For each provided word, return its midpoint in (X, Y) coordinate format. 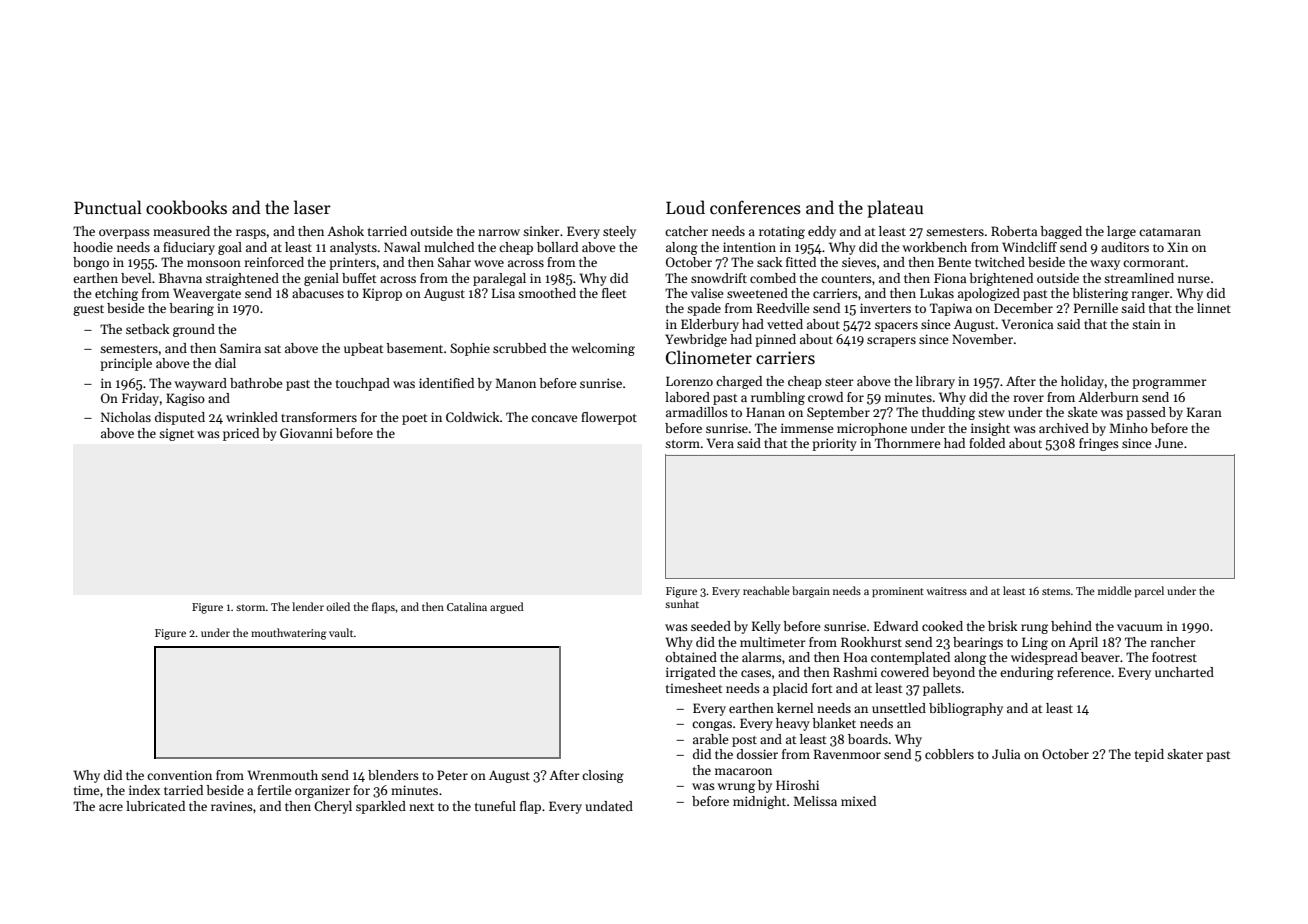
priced (241, 434)
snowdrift (719, 278)
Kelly (766, 627)
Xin (1177, 247)
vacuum (1140, 627)
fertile (274, 790)
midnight (759, 802)
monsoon (214, 263)
